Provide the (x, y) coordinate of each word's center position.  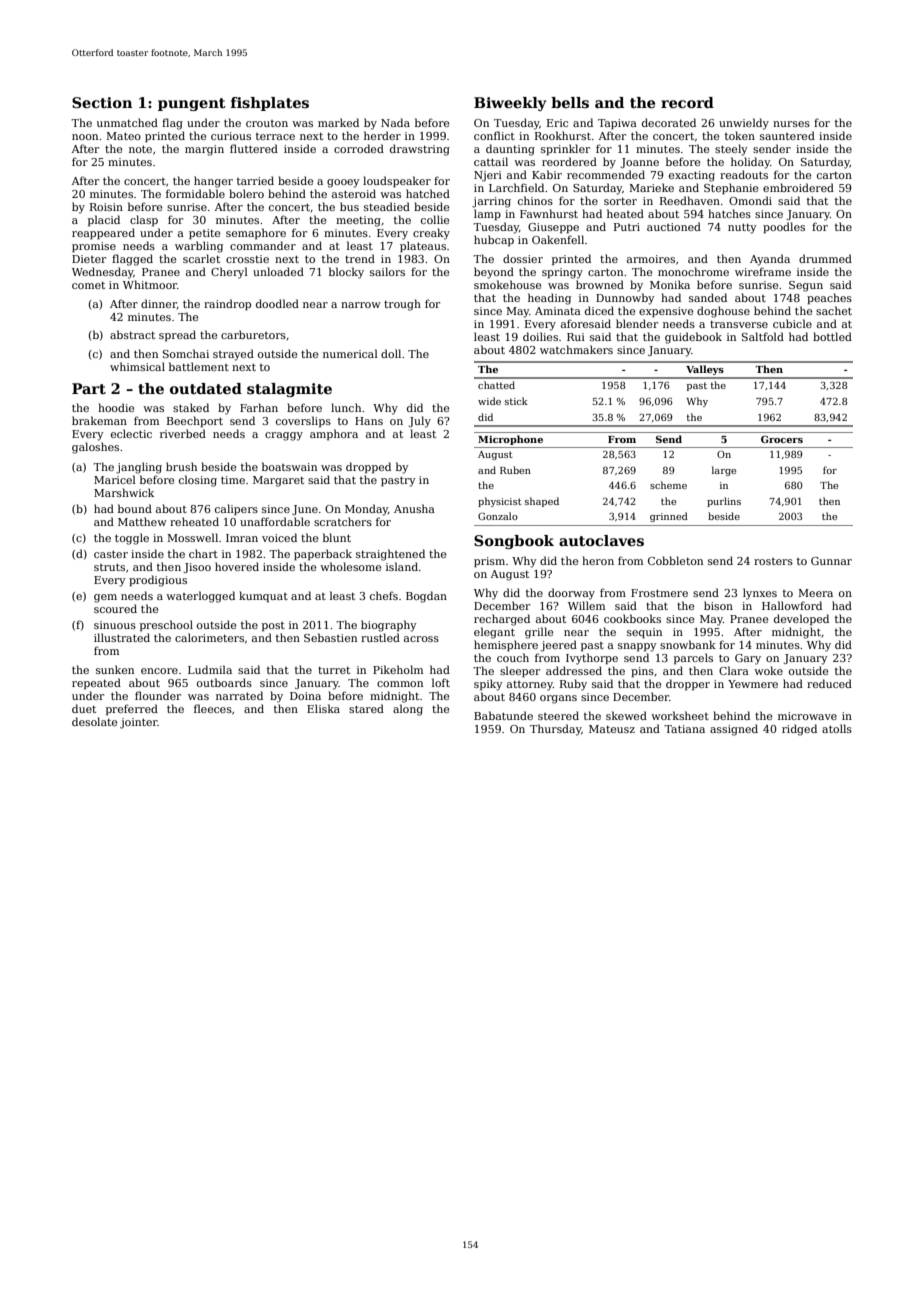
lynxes (760, 594)
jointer (139, 723)
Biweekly (510, 104)
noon (85, 137)
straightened (390, 555)
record (687, 102)
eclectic (131, 433)
